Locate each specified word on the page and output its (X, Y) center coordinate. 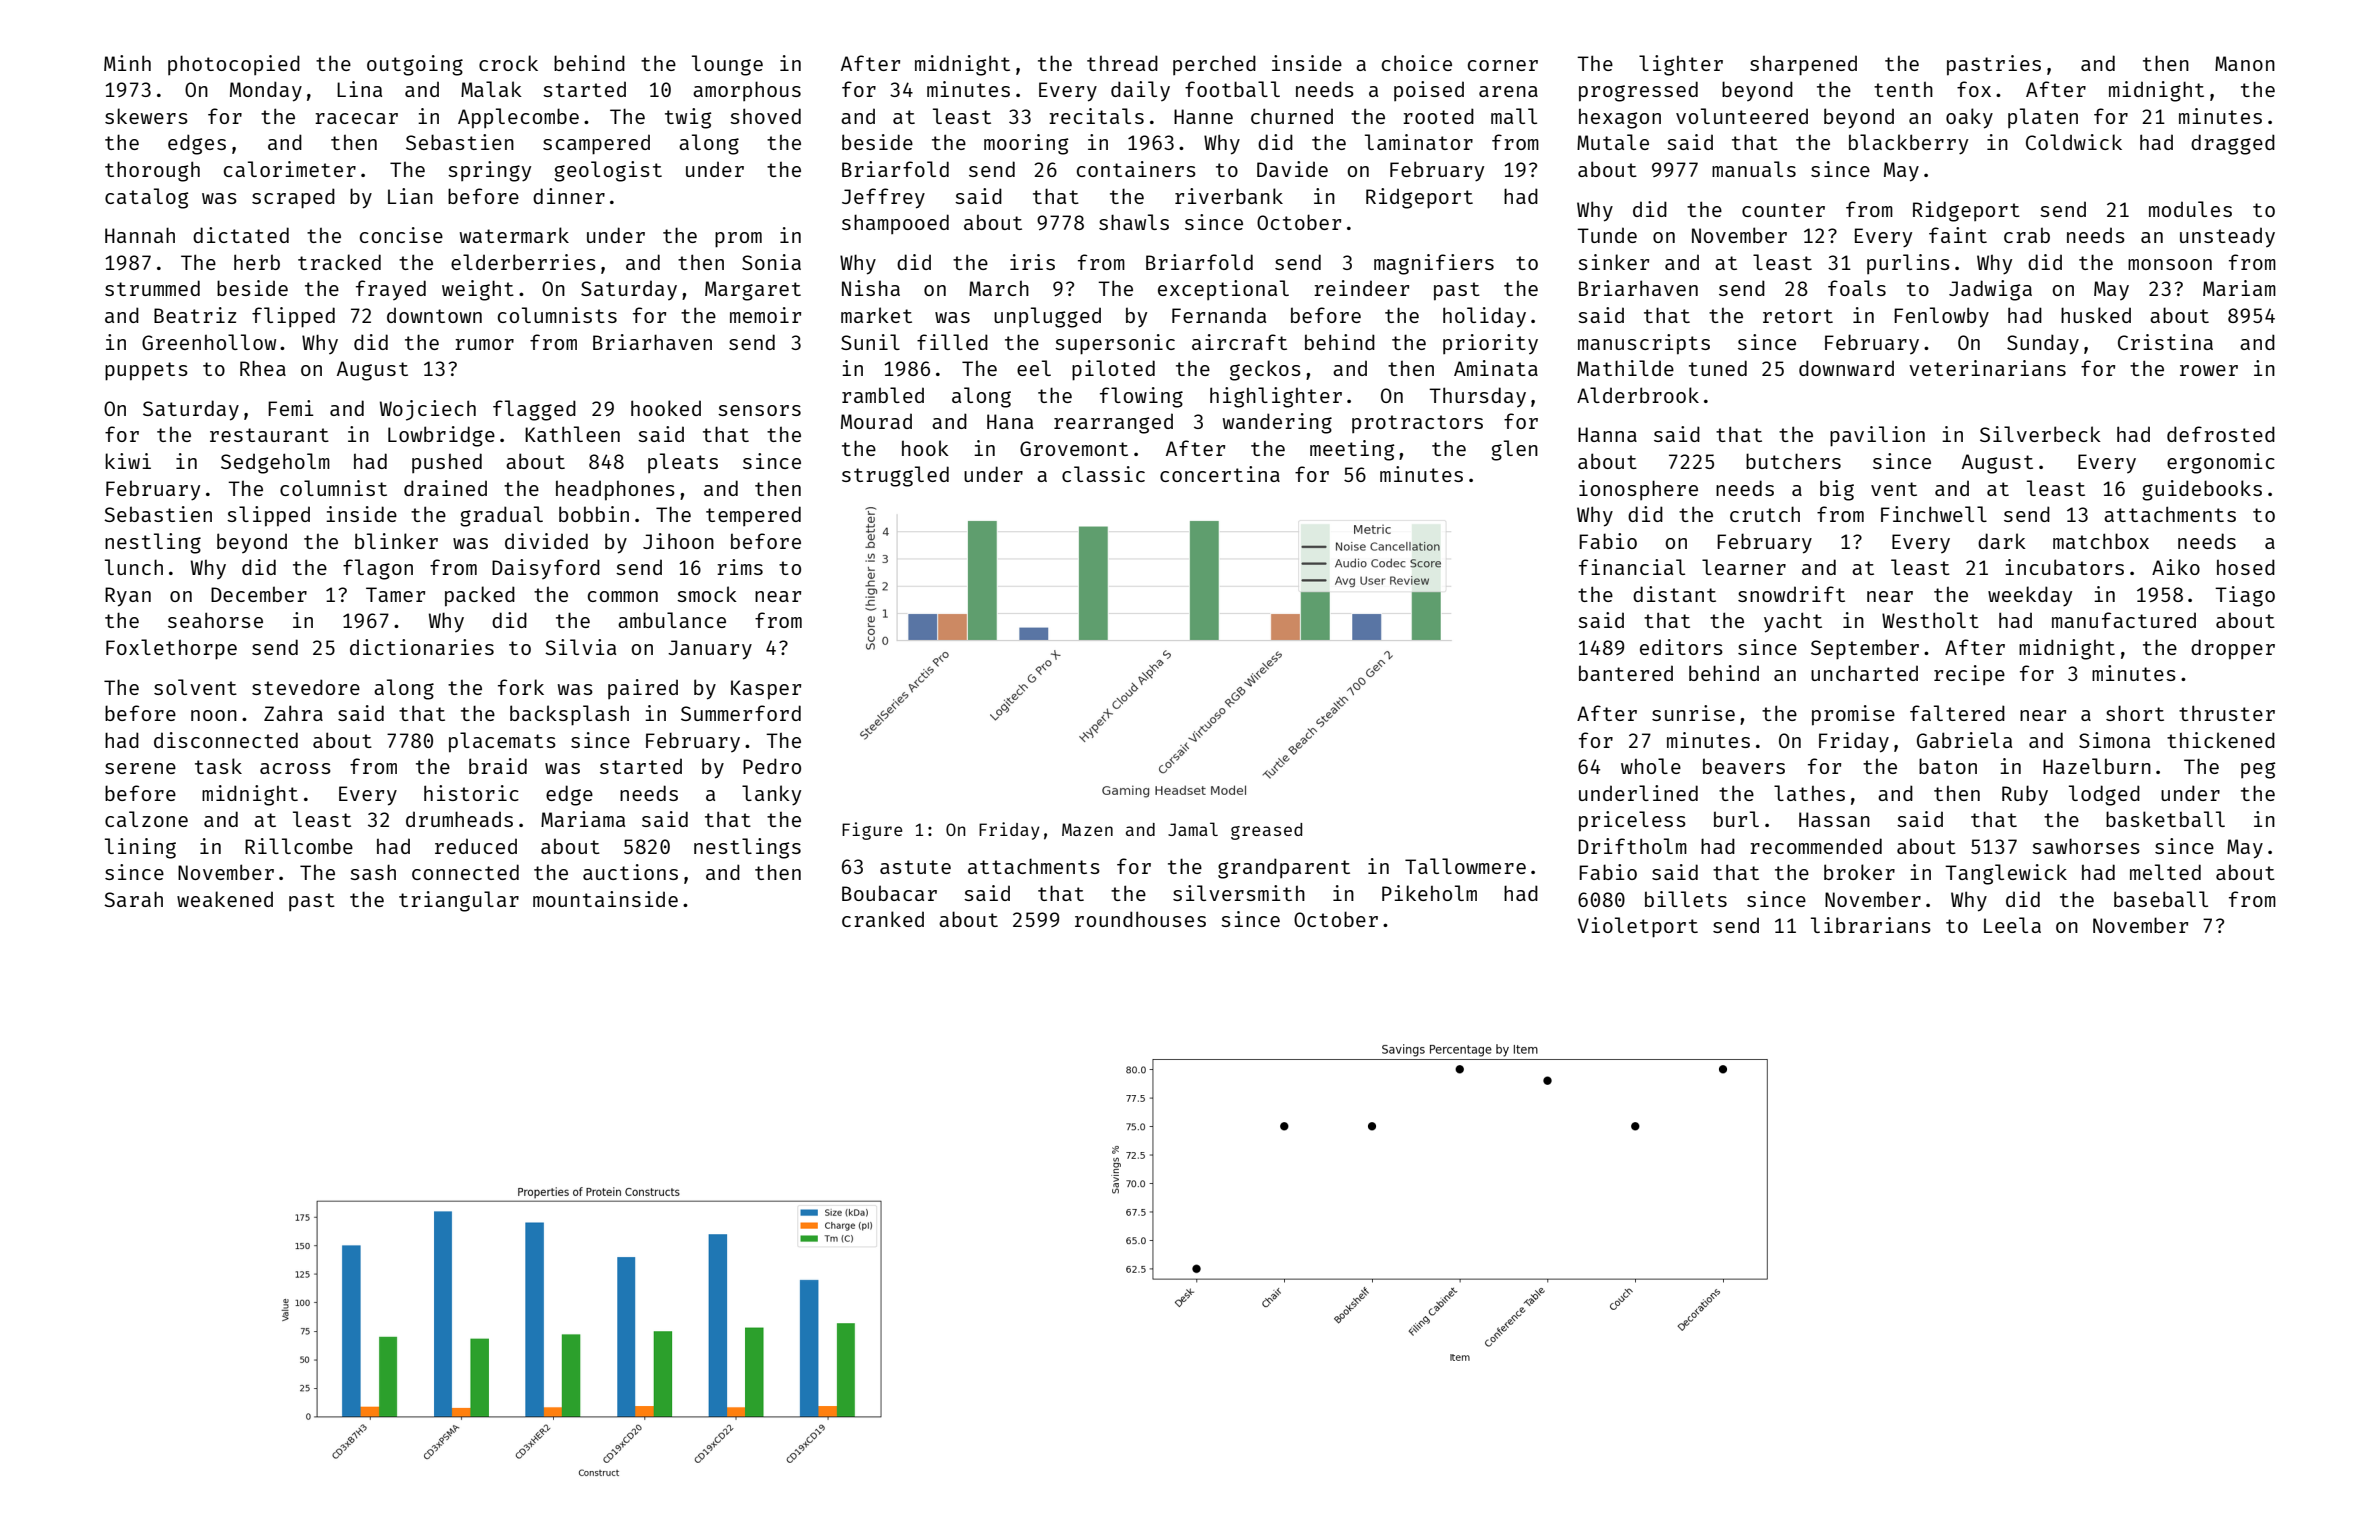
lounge (727, 65)
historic (471, 793)
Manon (2245, 63)
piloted (1113, 370)
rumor (484, 344)
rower (2209, 370)
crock (508, 63)
